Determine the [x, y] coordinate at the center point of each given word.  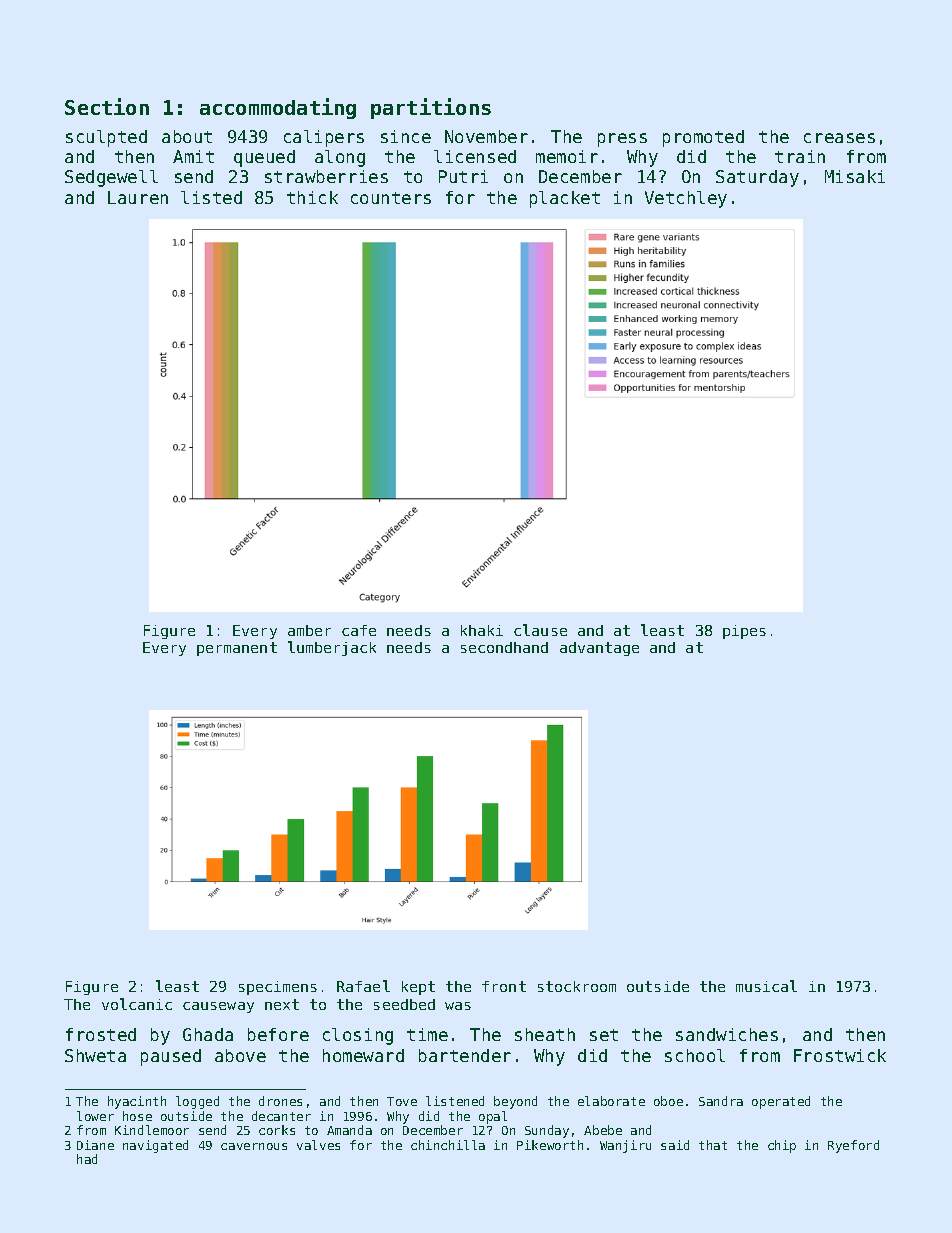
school [695, 1055]
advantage [599, 649]
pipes [744, 632]
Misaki [855, 176]
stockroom [577, 986]
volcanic [137, 1004]
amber [309, 630]
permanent [237, 649]
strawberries [326, 176]
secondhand [504, 647]
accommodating [278, 108]
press [622, 140]
